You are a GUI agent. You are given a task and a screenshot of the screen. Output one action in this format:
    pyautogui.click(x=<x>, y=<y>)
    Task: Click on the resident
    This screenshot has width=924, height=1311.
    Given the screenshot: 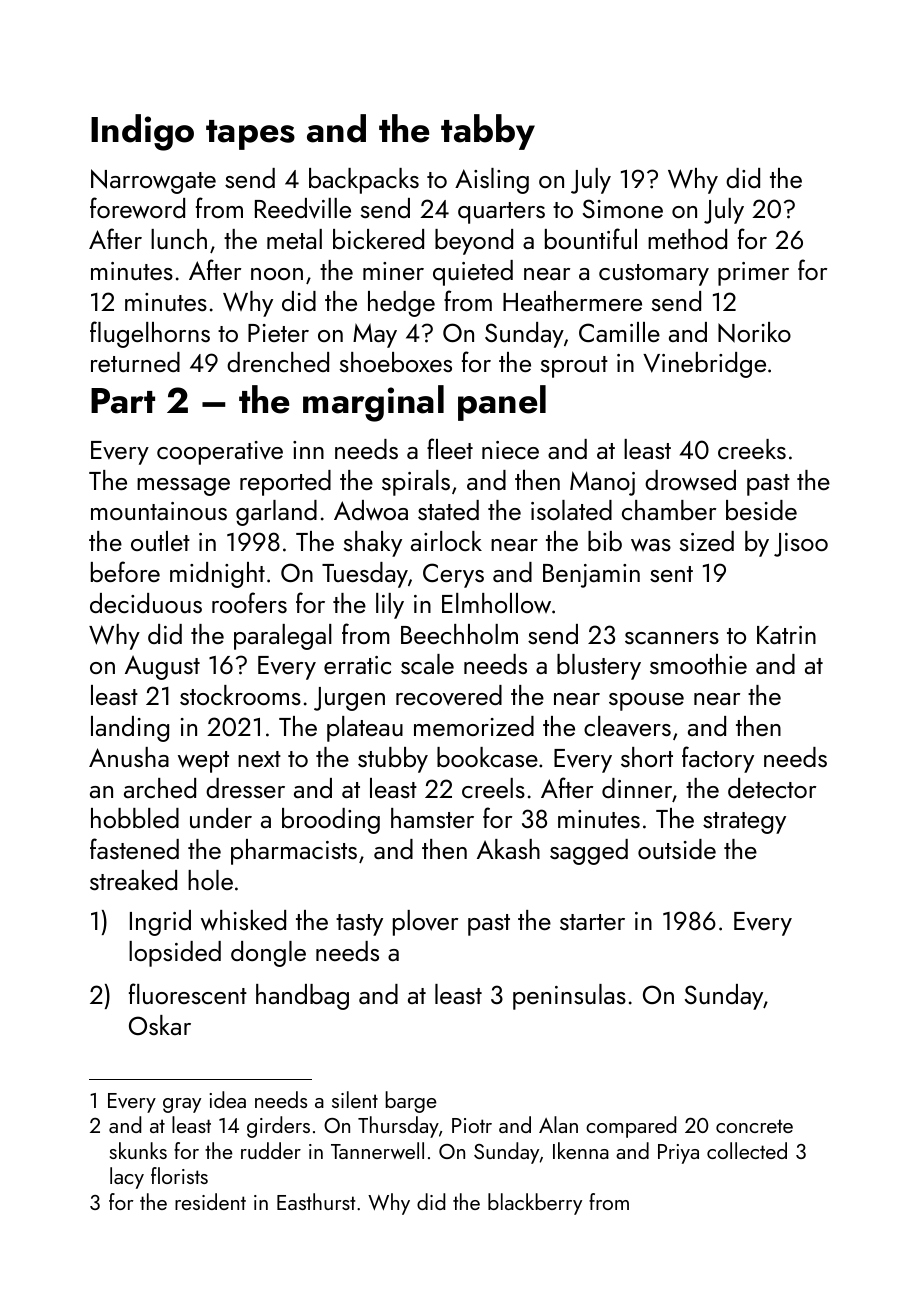 What is the action you would take?
    pyautogui.click(x=210, y=1201)
